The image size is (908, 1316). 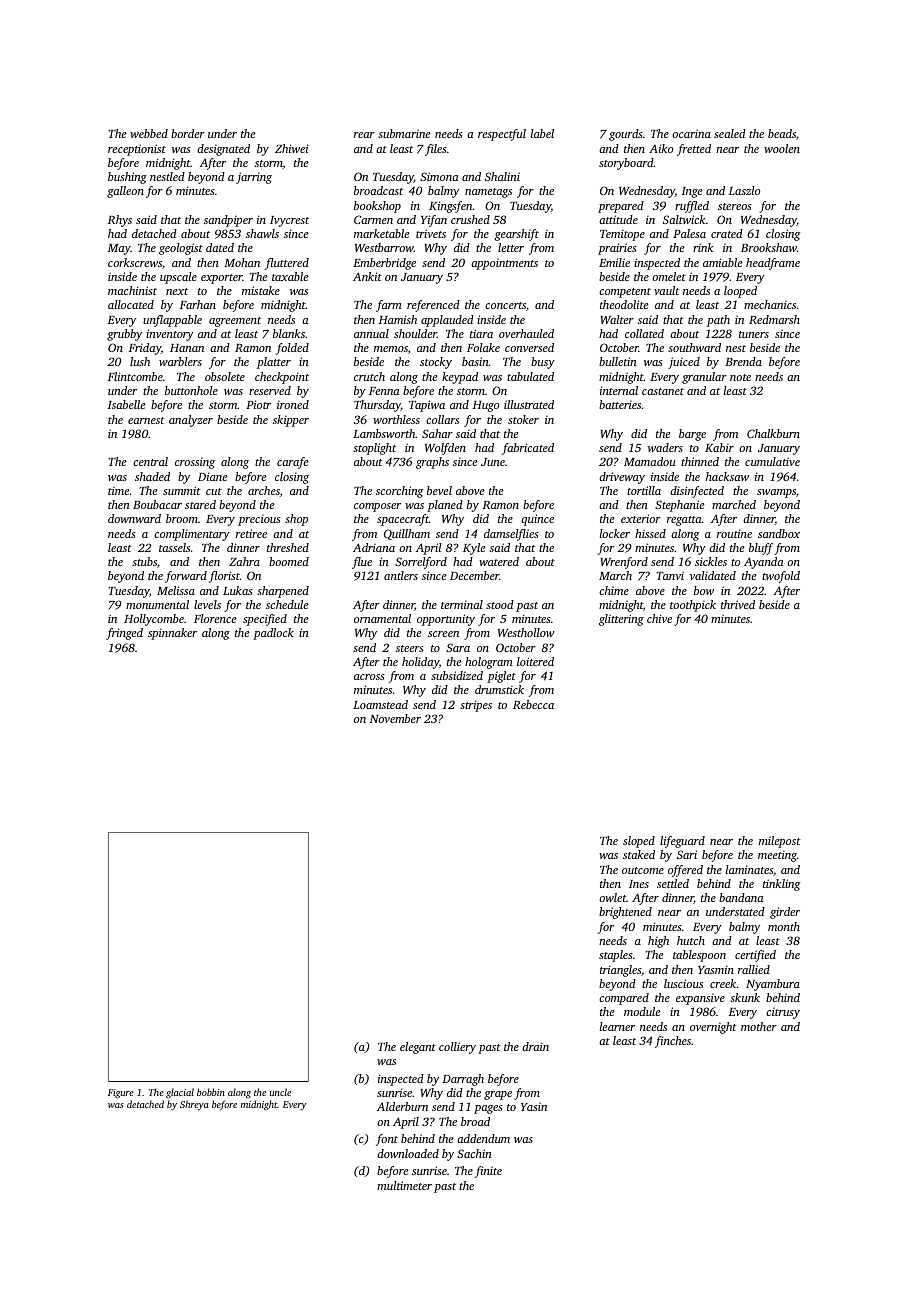 What do you see at coordinates (528, 449) in the page?
I see `fabricated` at bounding box center [528, 449].
